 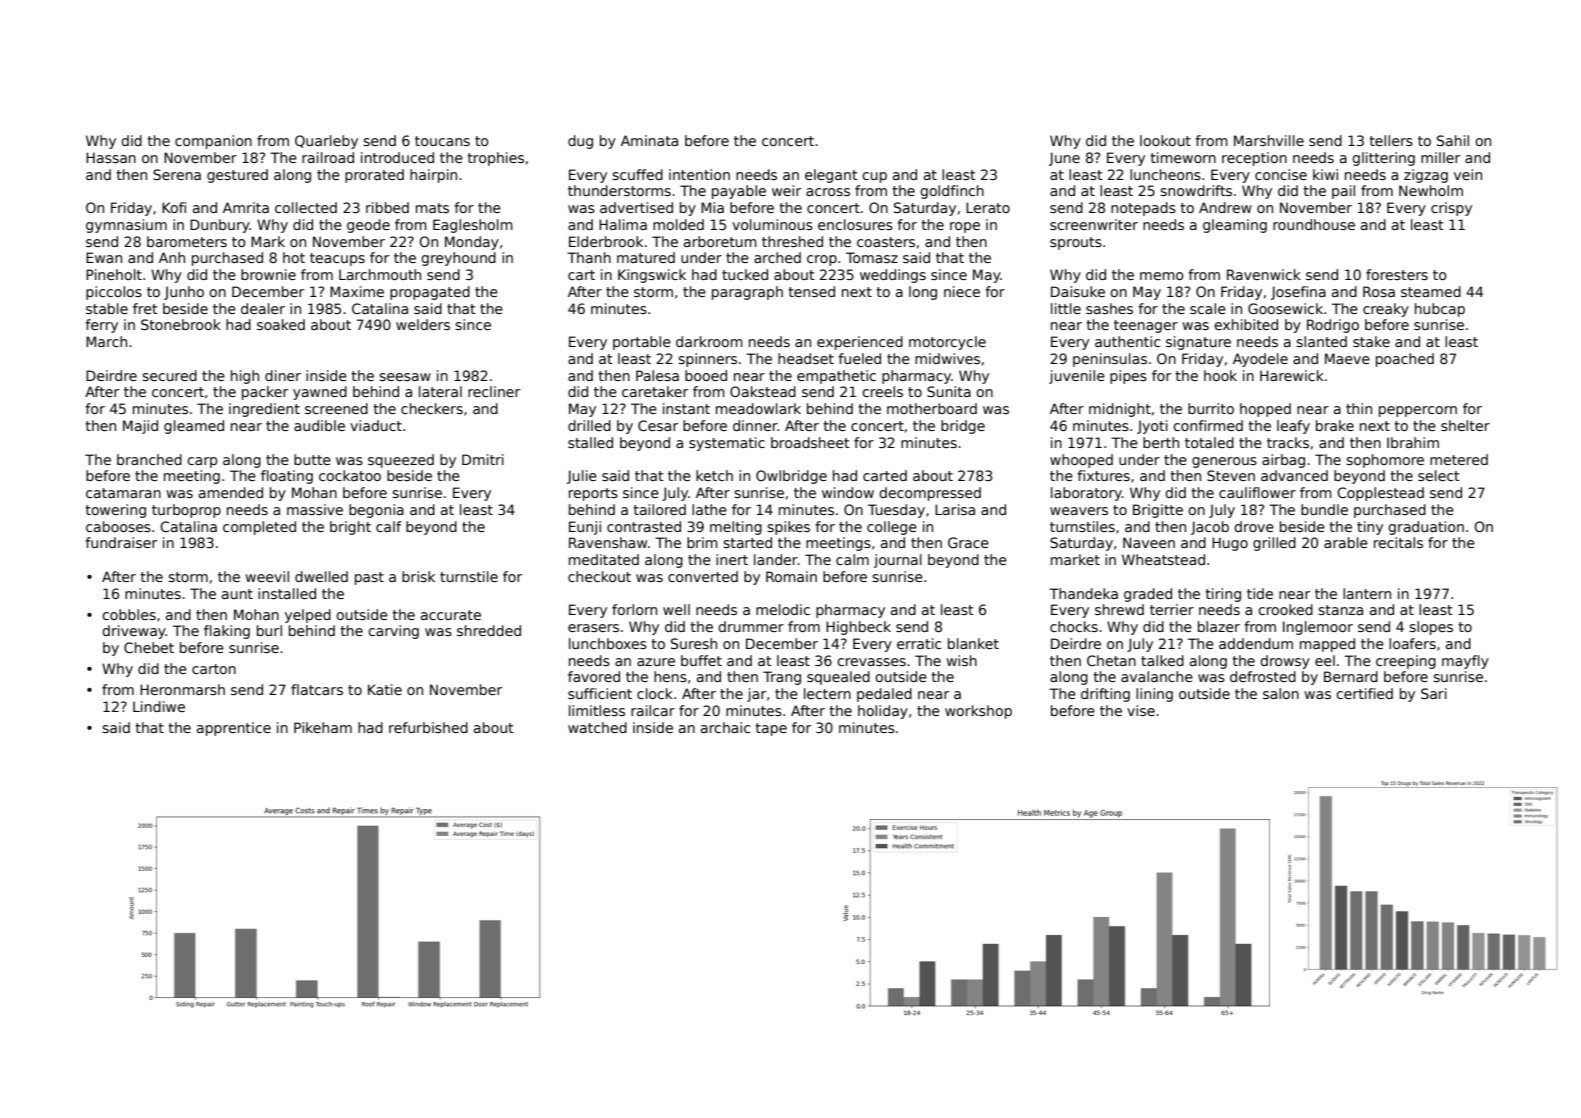 What do you see at coordinates (1426, 528) in the page?
I see `graduation` at bounding box center [1426, 528].
